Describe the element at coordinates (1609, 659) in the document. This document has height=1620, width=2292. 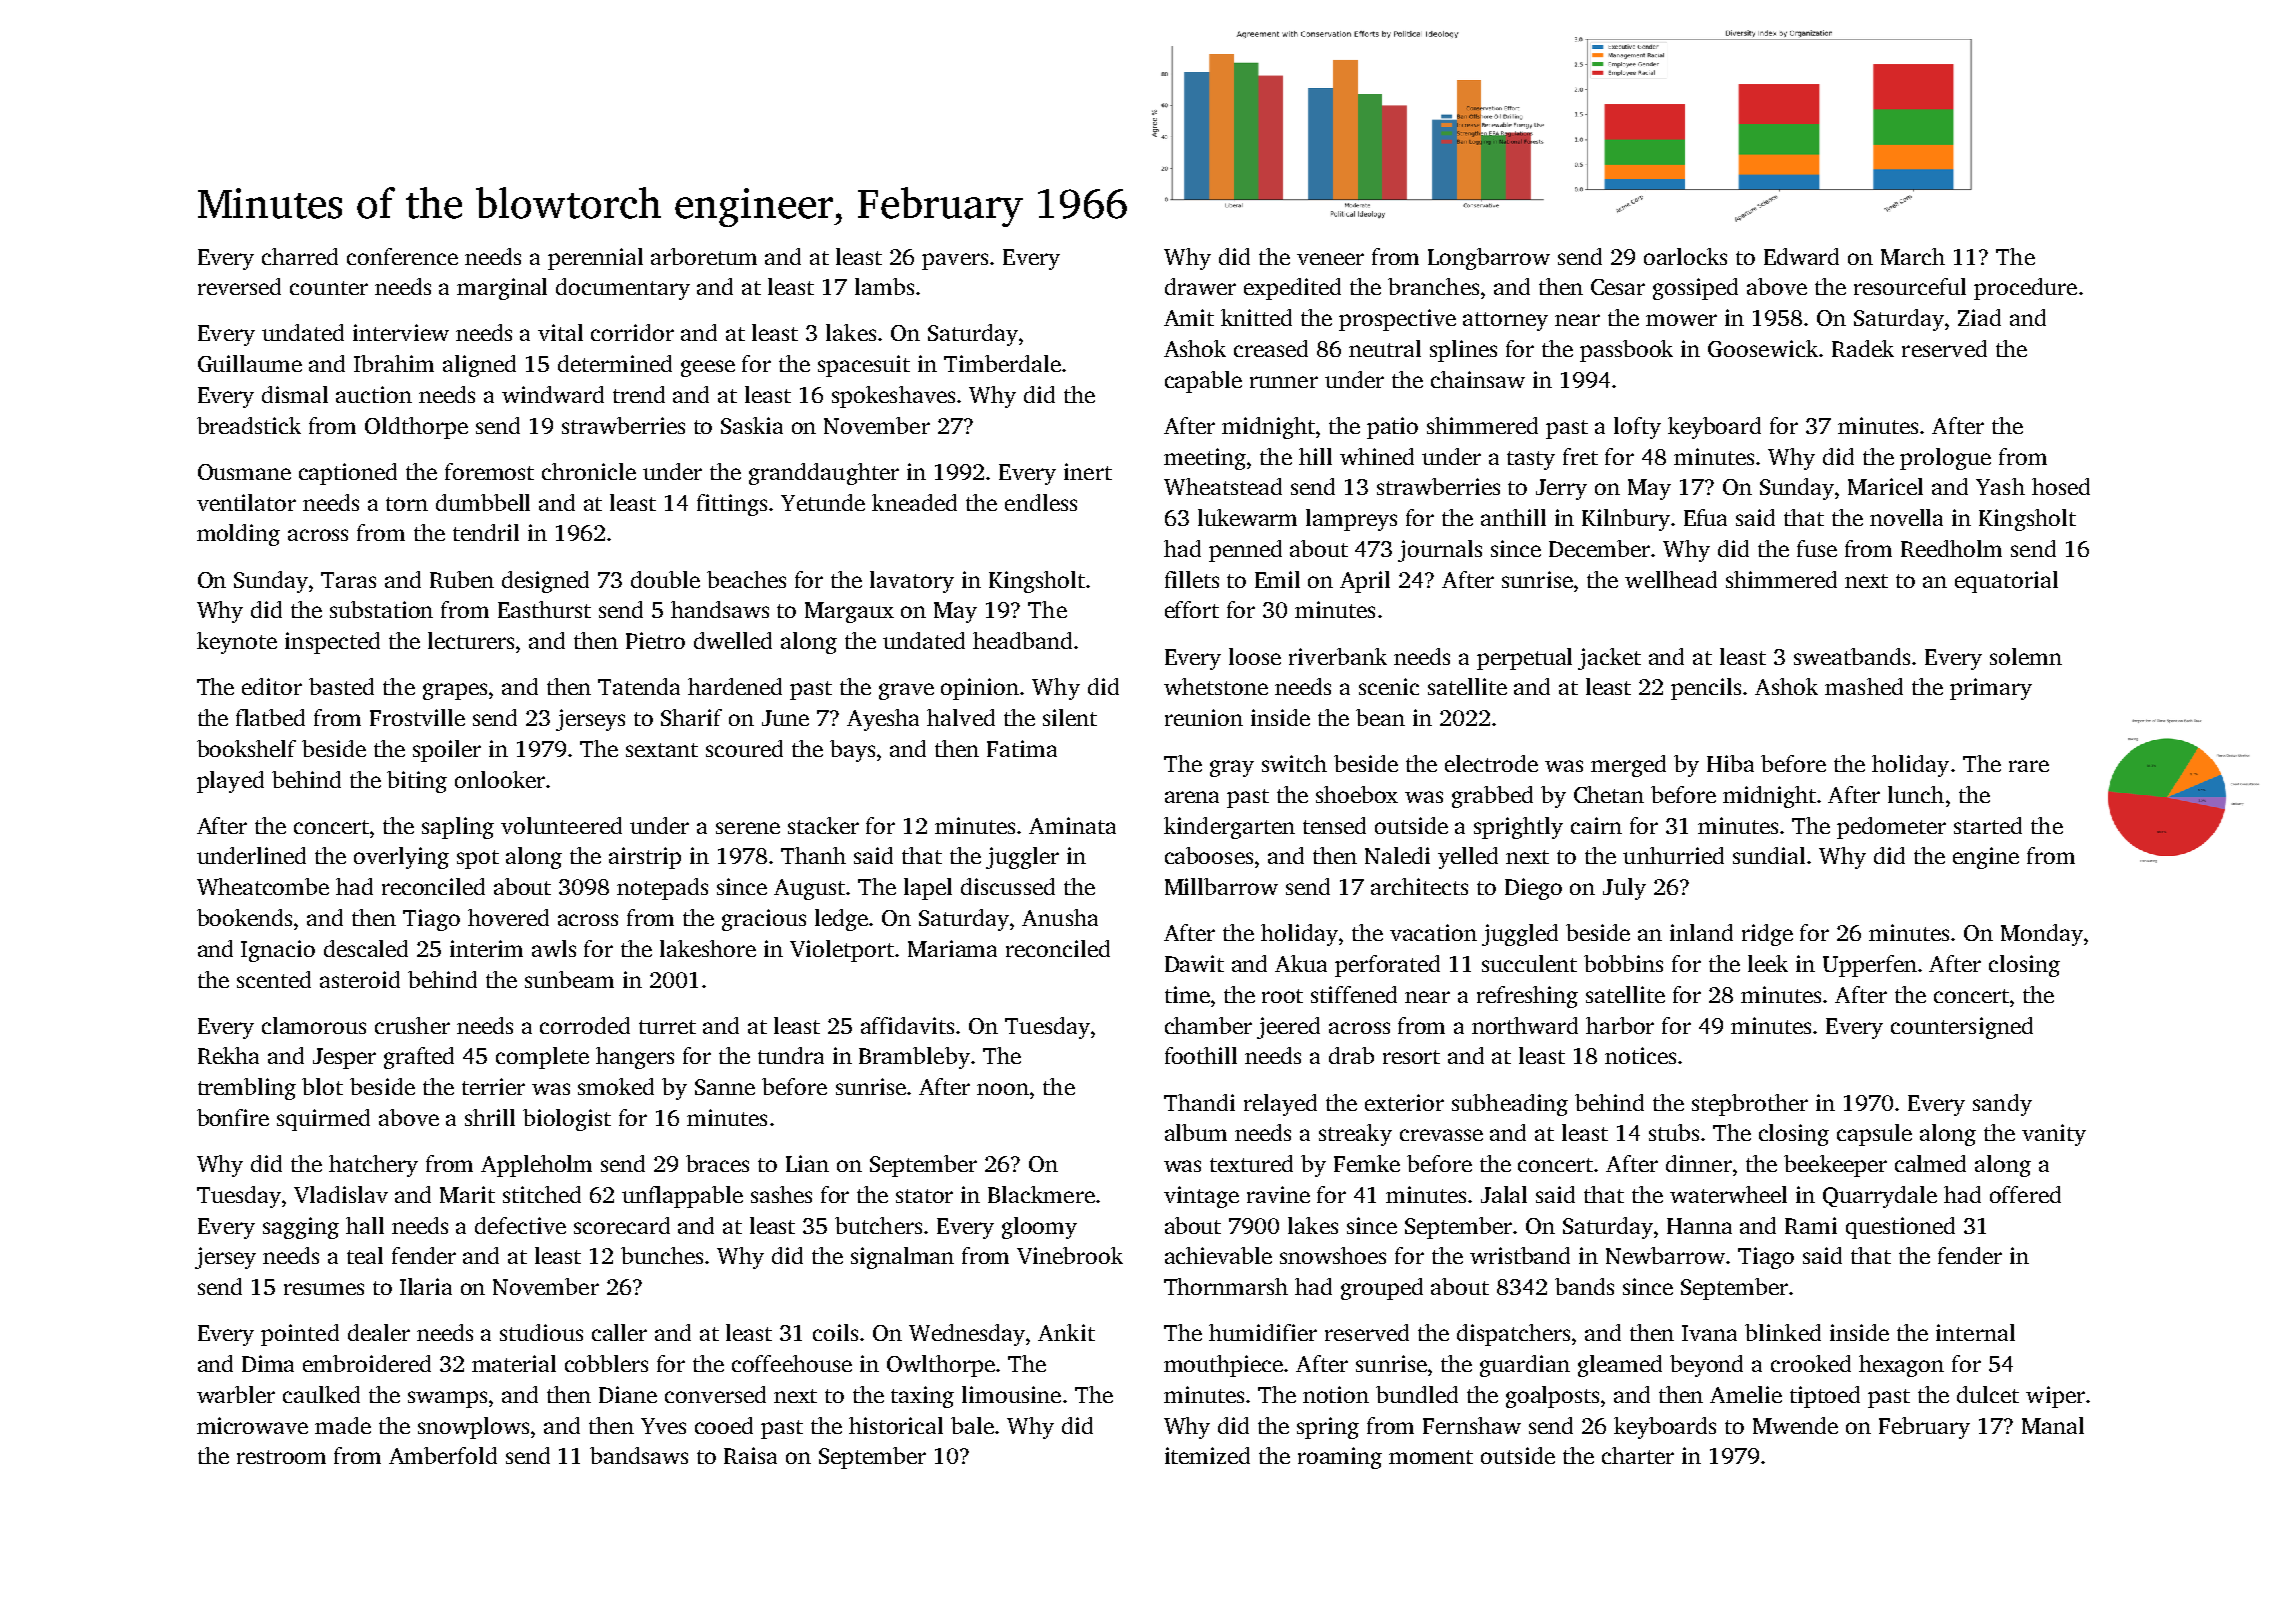
I see `jacket` at that location.
